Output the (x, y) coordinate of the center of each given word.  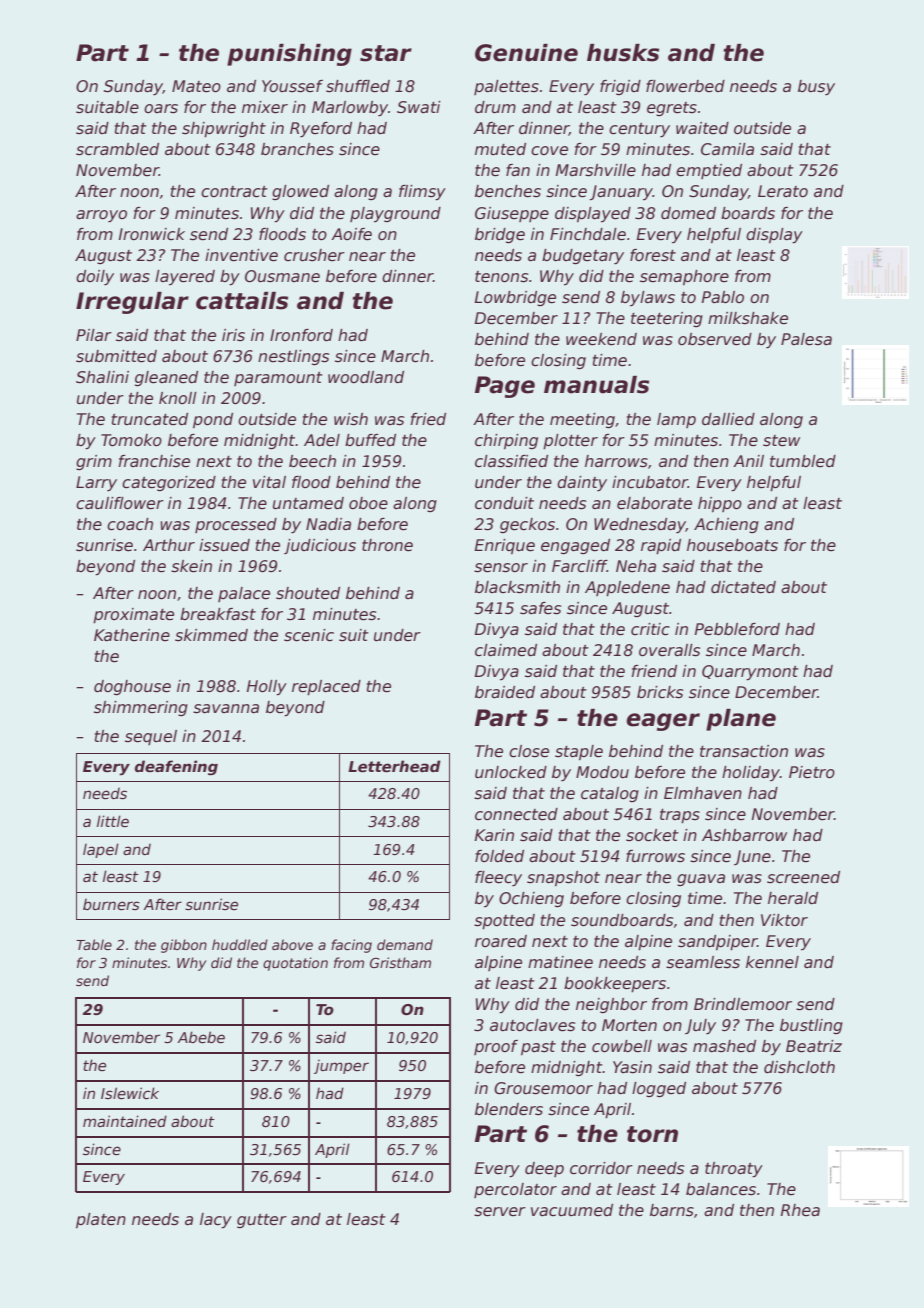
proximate (133, 615)
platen (101, 1220)
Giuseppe (512, 214)
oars (161, 109)
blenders (509, 1109)
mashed (724, 1046)
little (113, 821)
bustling (811, 1026)
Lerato (783, 191)
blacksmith (517, 587)
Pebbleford (737, 629)
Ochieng (531, 899)
